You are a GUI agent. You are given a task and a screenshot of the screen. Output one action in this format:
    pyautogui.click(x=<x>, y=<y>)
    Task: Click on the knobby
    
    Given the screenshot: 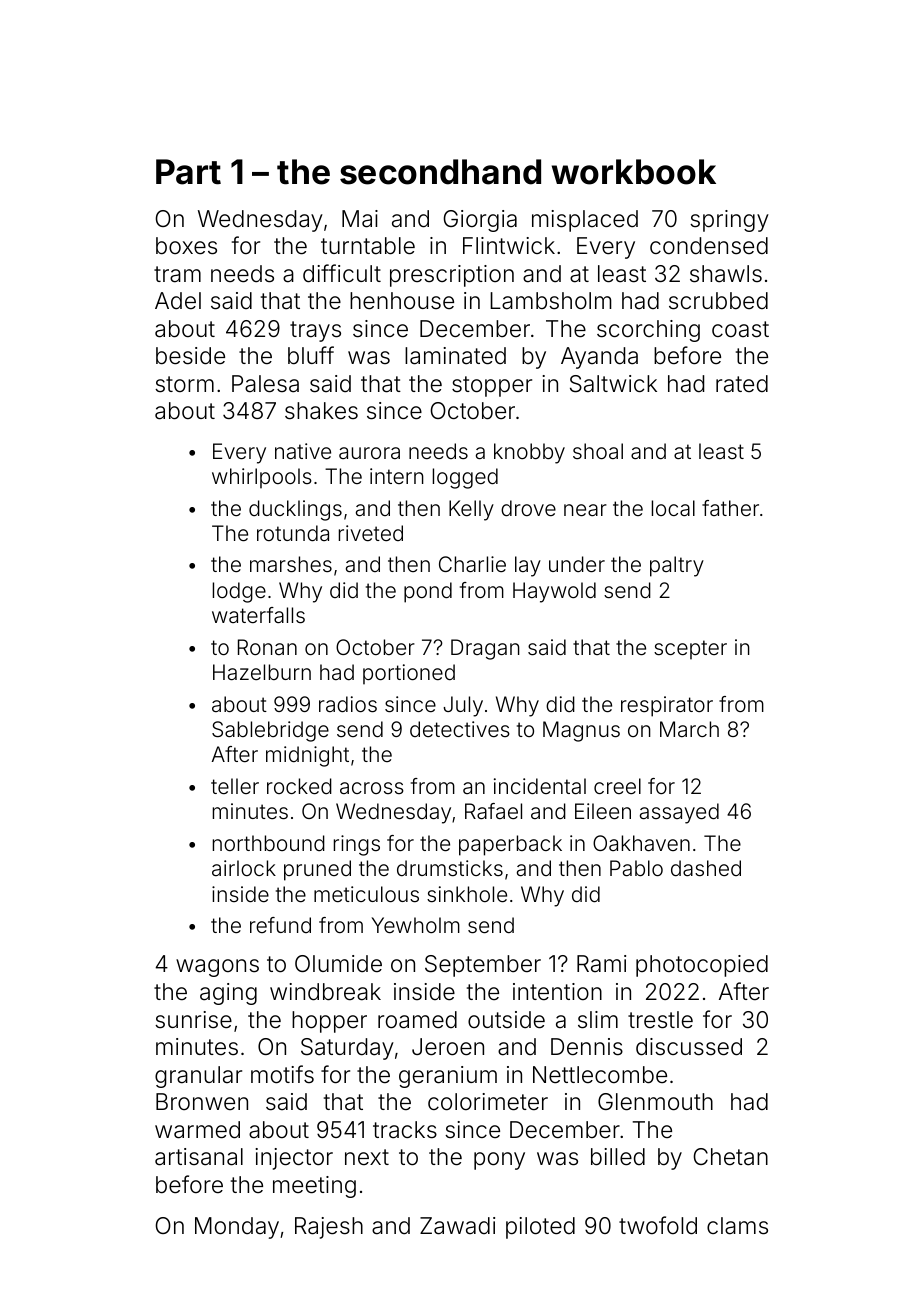 What is the action you would take?
    pyautogui.click(x=529, y=453)
